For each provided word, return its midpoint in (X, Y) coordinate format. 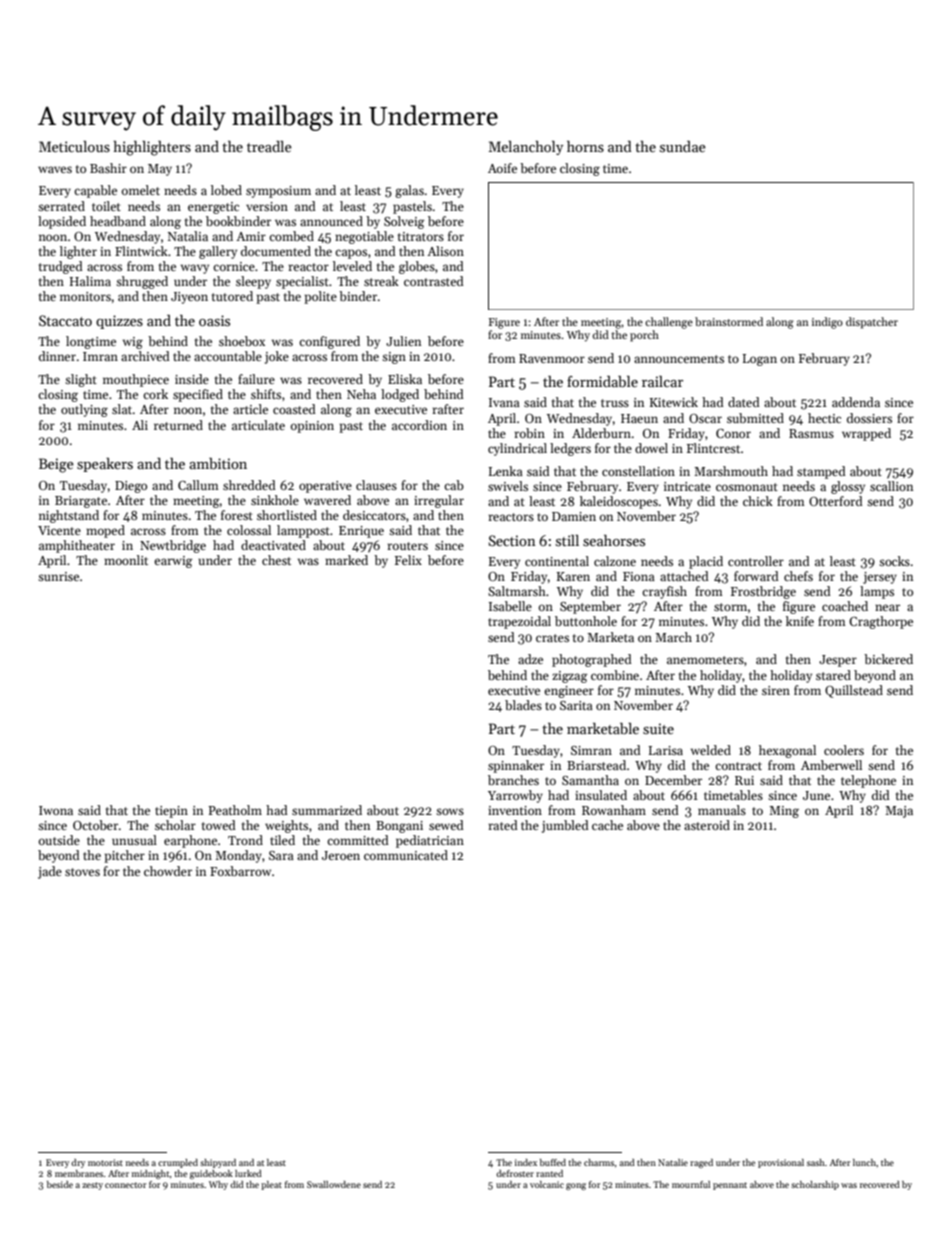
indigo (827, 323)
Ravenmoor (552, 358)
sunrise (58, 576)
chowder (168, 871)
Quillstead (854, 691)
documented (276, 251)
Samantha (590, 780)
